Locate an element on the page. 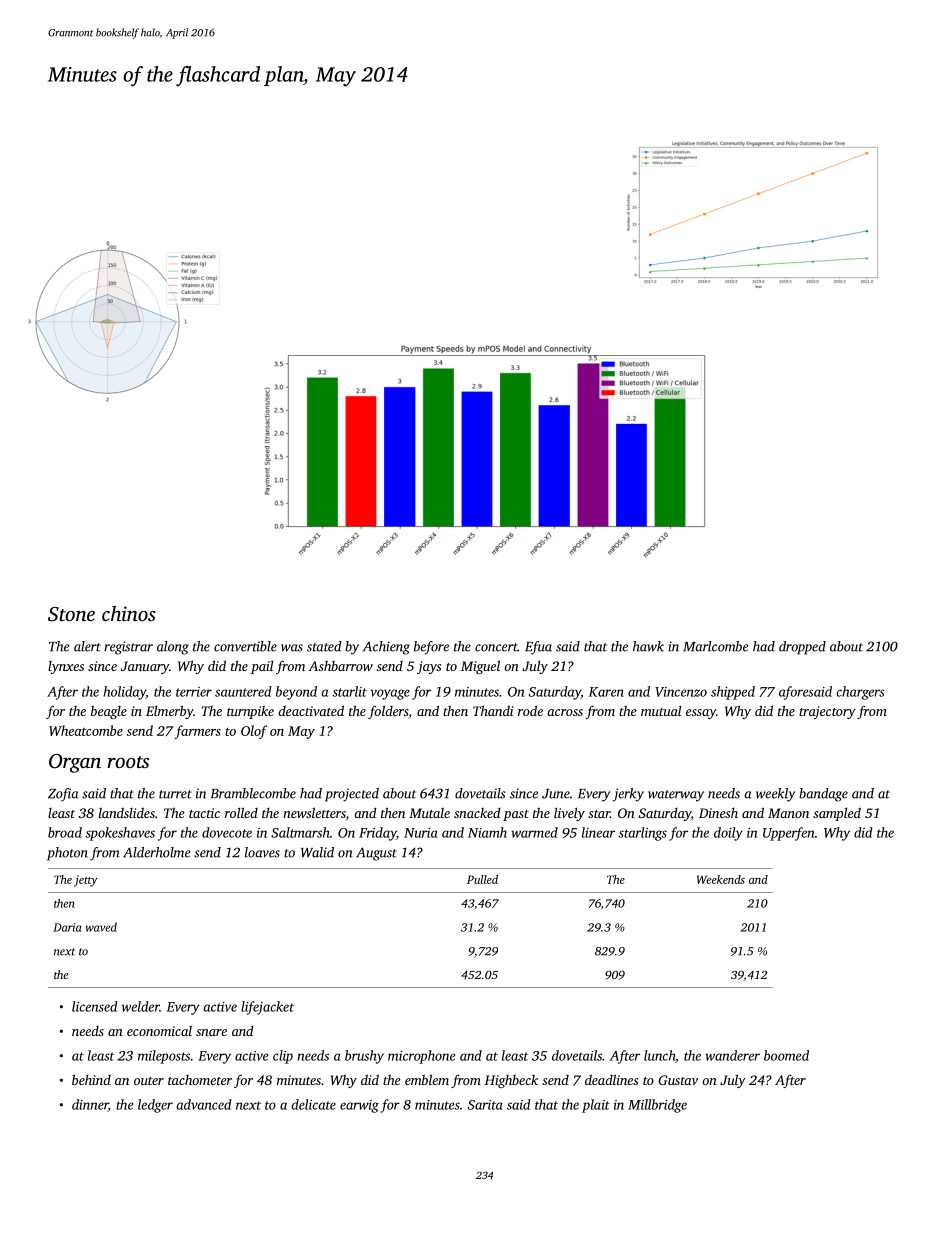  lifejacket is located at coordinates (267, 1008).
